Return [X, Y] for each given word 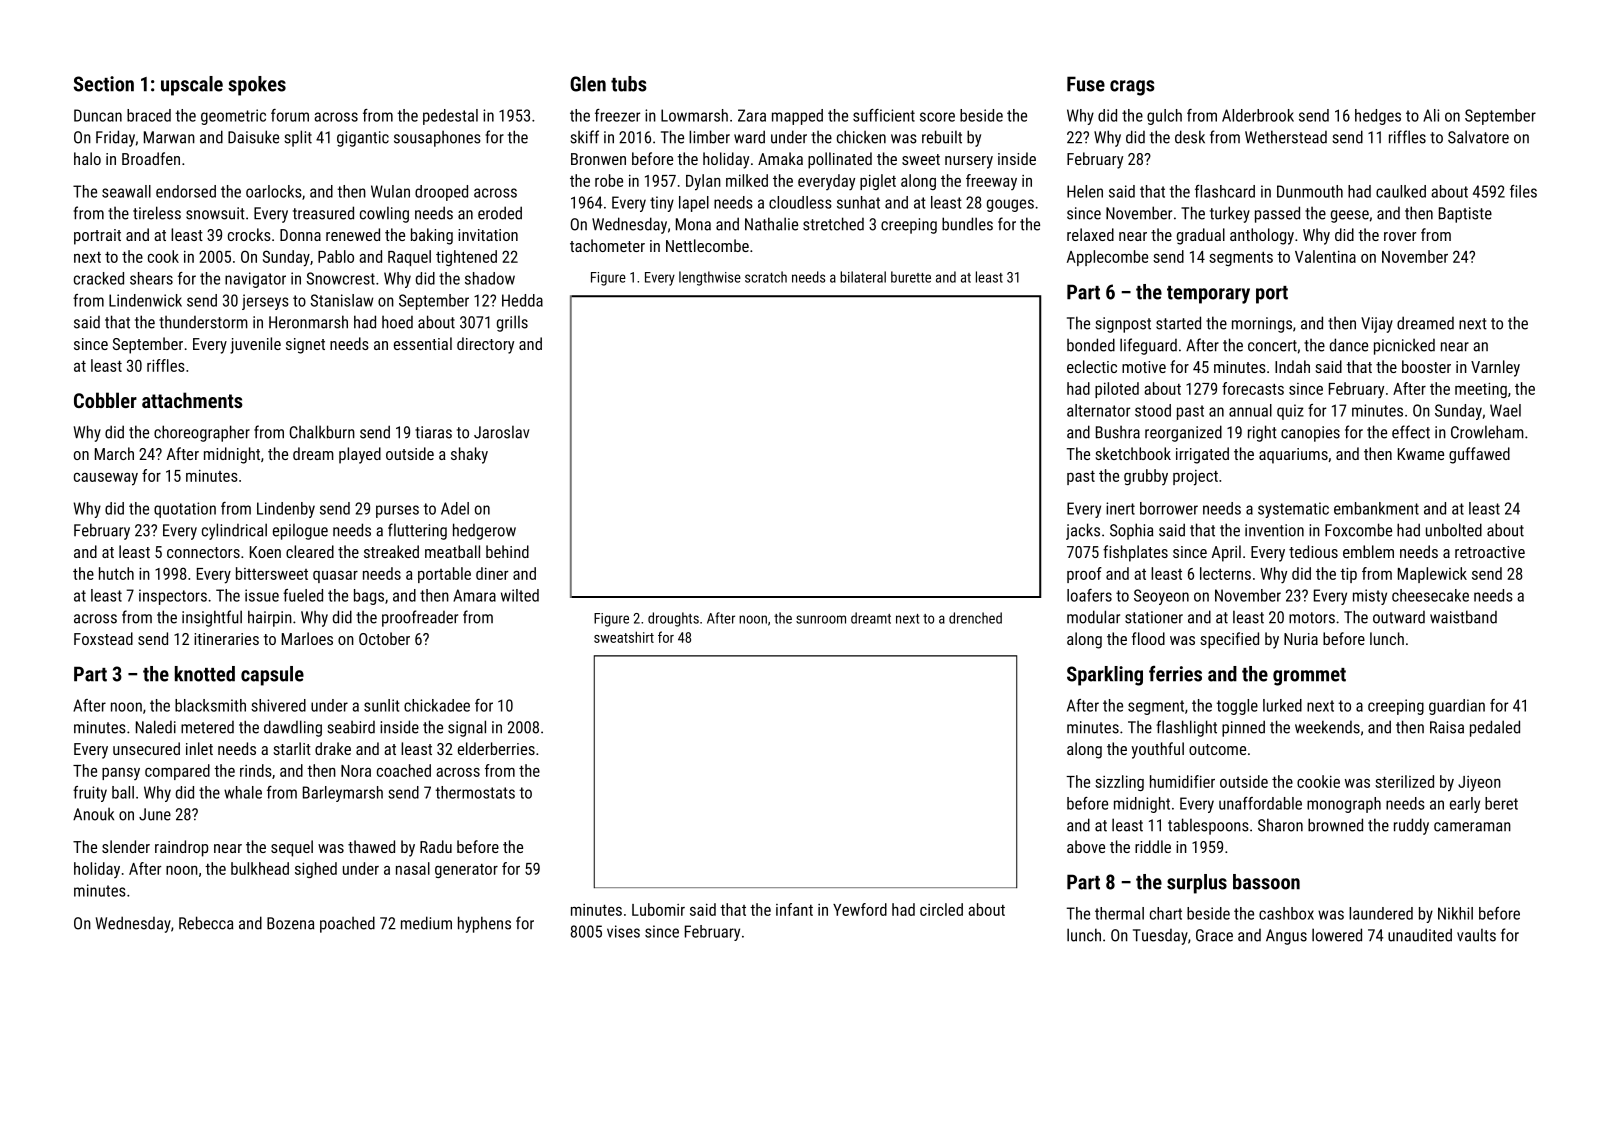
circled [941, 909]
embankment [1376, 508]
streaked [391, 551]
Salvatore [1478, 137]
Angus [1286, 937]
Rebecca [206, 923]
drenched [975, 618]
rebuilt [942, 137]
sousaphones [437, 139]
